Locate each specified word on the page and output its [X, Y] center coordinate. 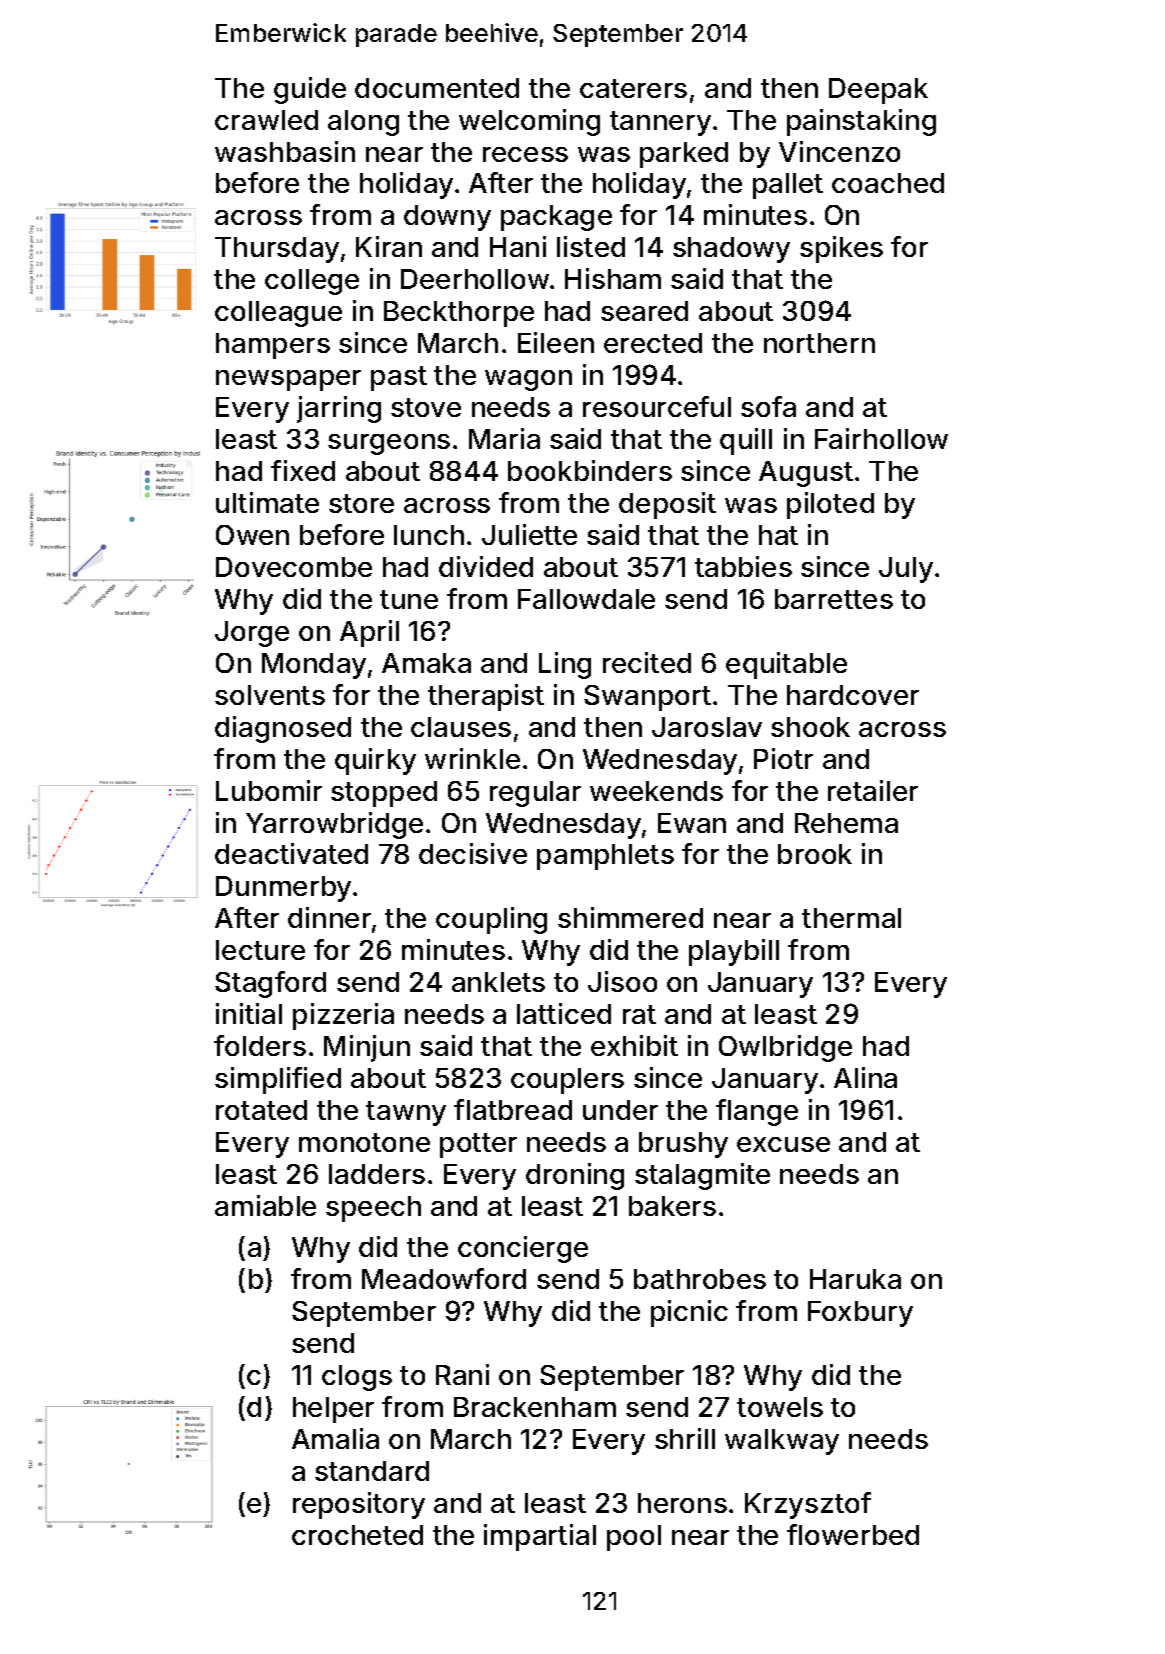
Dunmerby [283, 889]
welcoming [529, 122]
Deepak [878, 91]
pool [634, 1538]
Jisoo [622, 981]
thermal [851, 918]
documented [437, 88]
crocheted [357, 1535]
